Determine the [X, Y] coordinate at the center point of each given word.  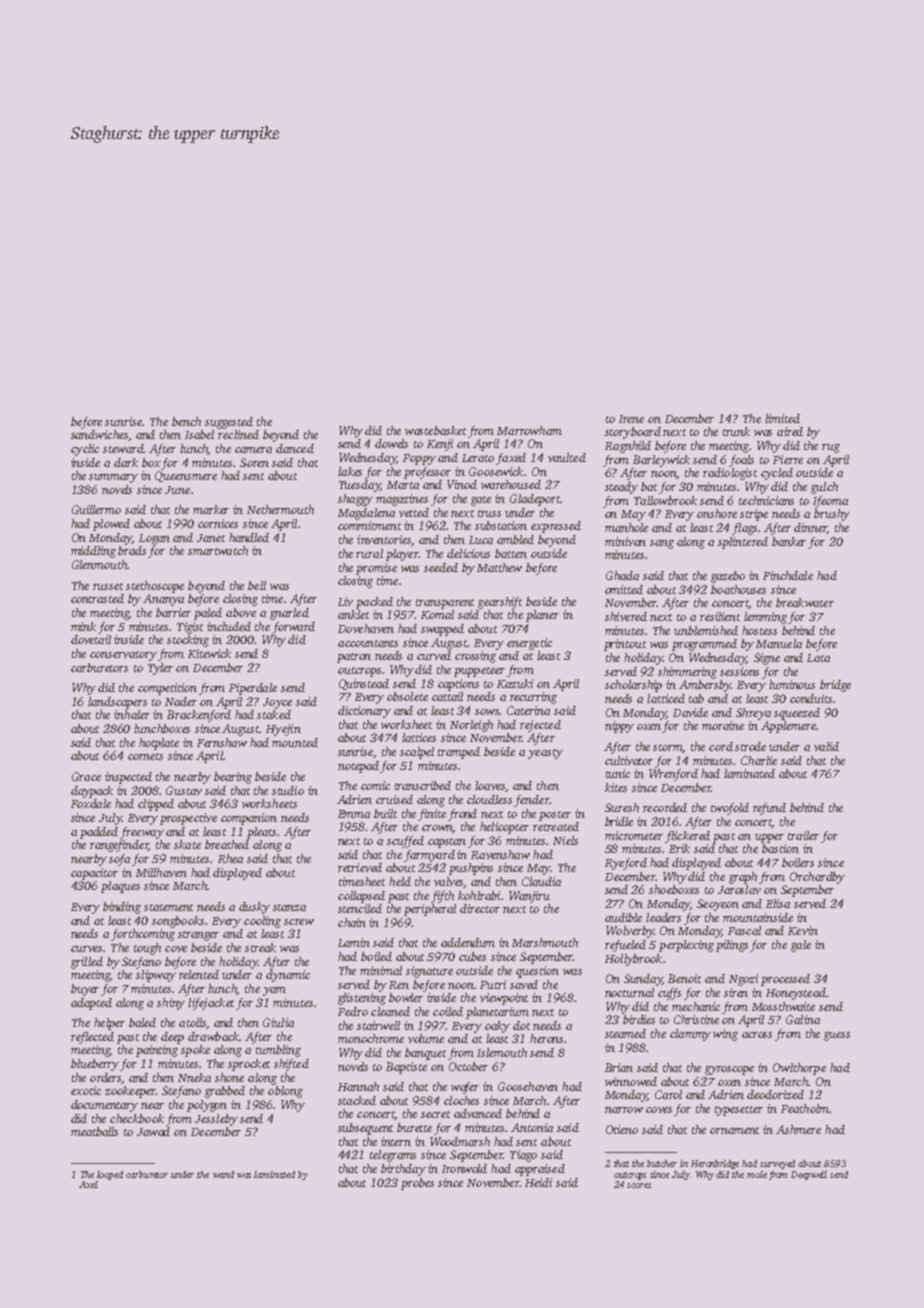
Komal [437, 614]
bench [186, 421]
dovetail [91, 639]
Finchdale [788, 575]
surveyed [777, 1164]
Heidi [538, 1182]
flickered [687, 837]
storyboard [633, 433]
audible [623, 917]
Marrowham [529, 430]
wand [223, 1174]
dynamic [288, 976]
